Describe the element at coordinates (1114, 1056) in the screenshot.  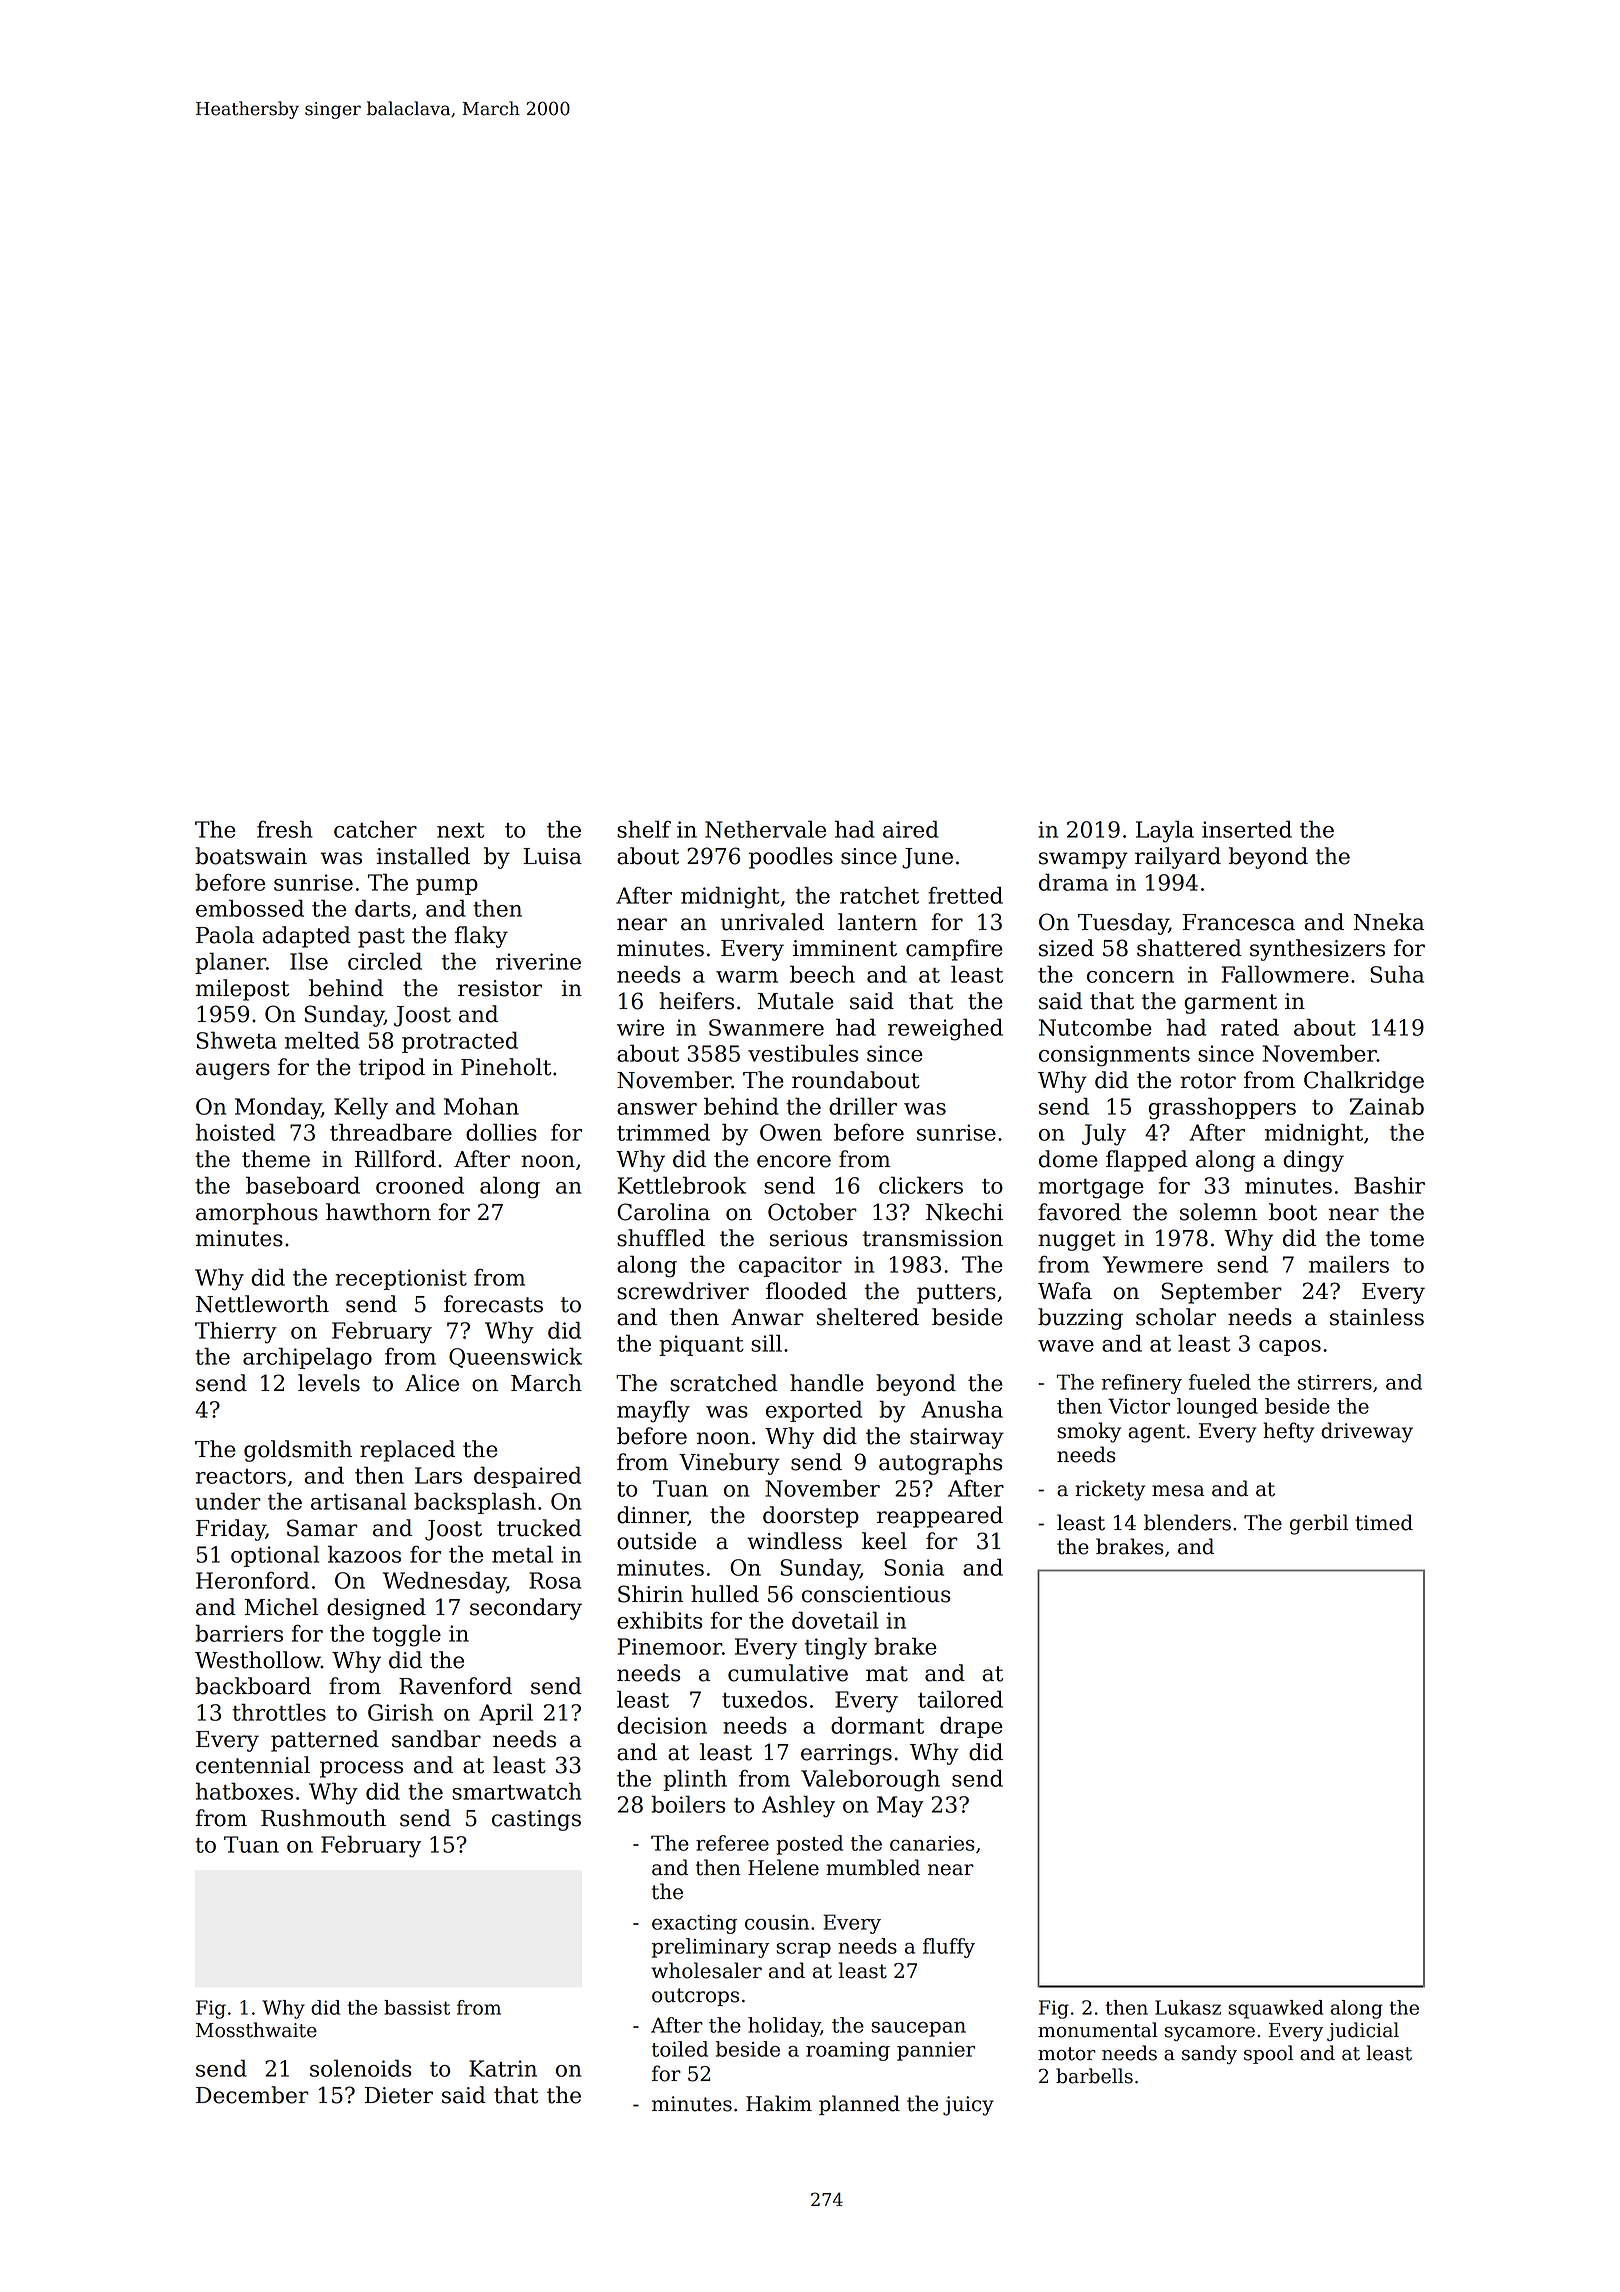
I see `consignments` at that location.
